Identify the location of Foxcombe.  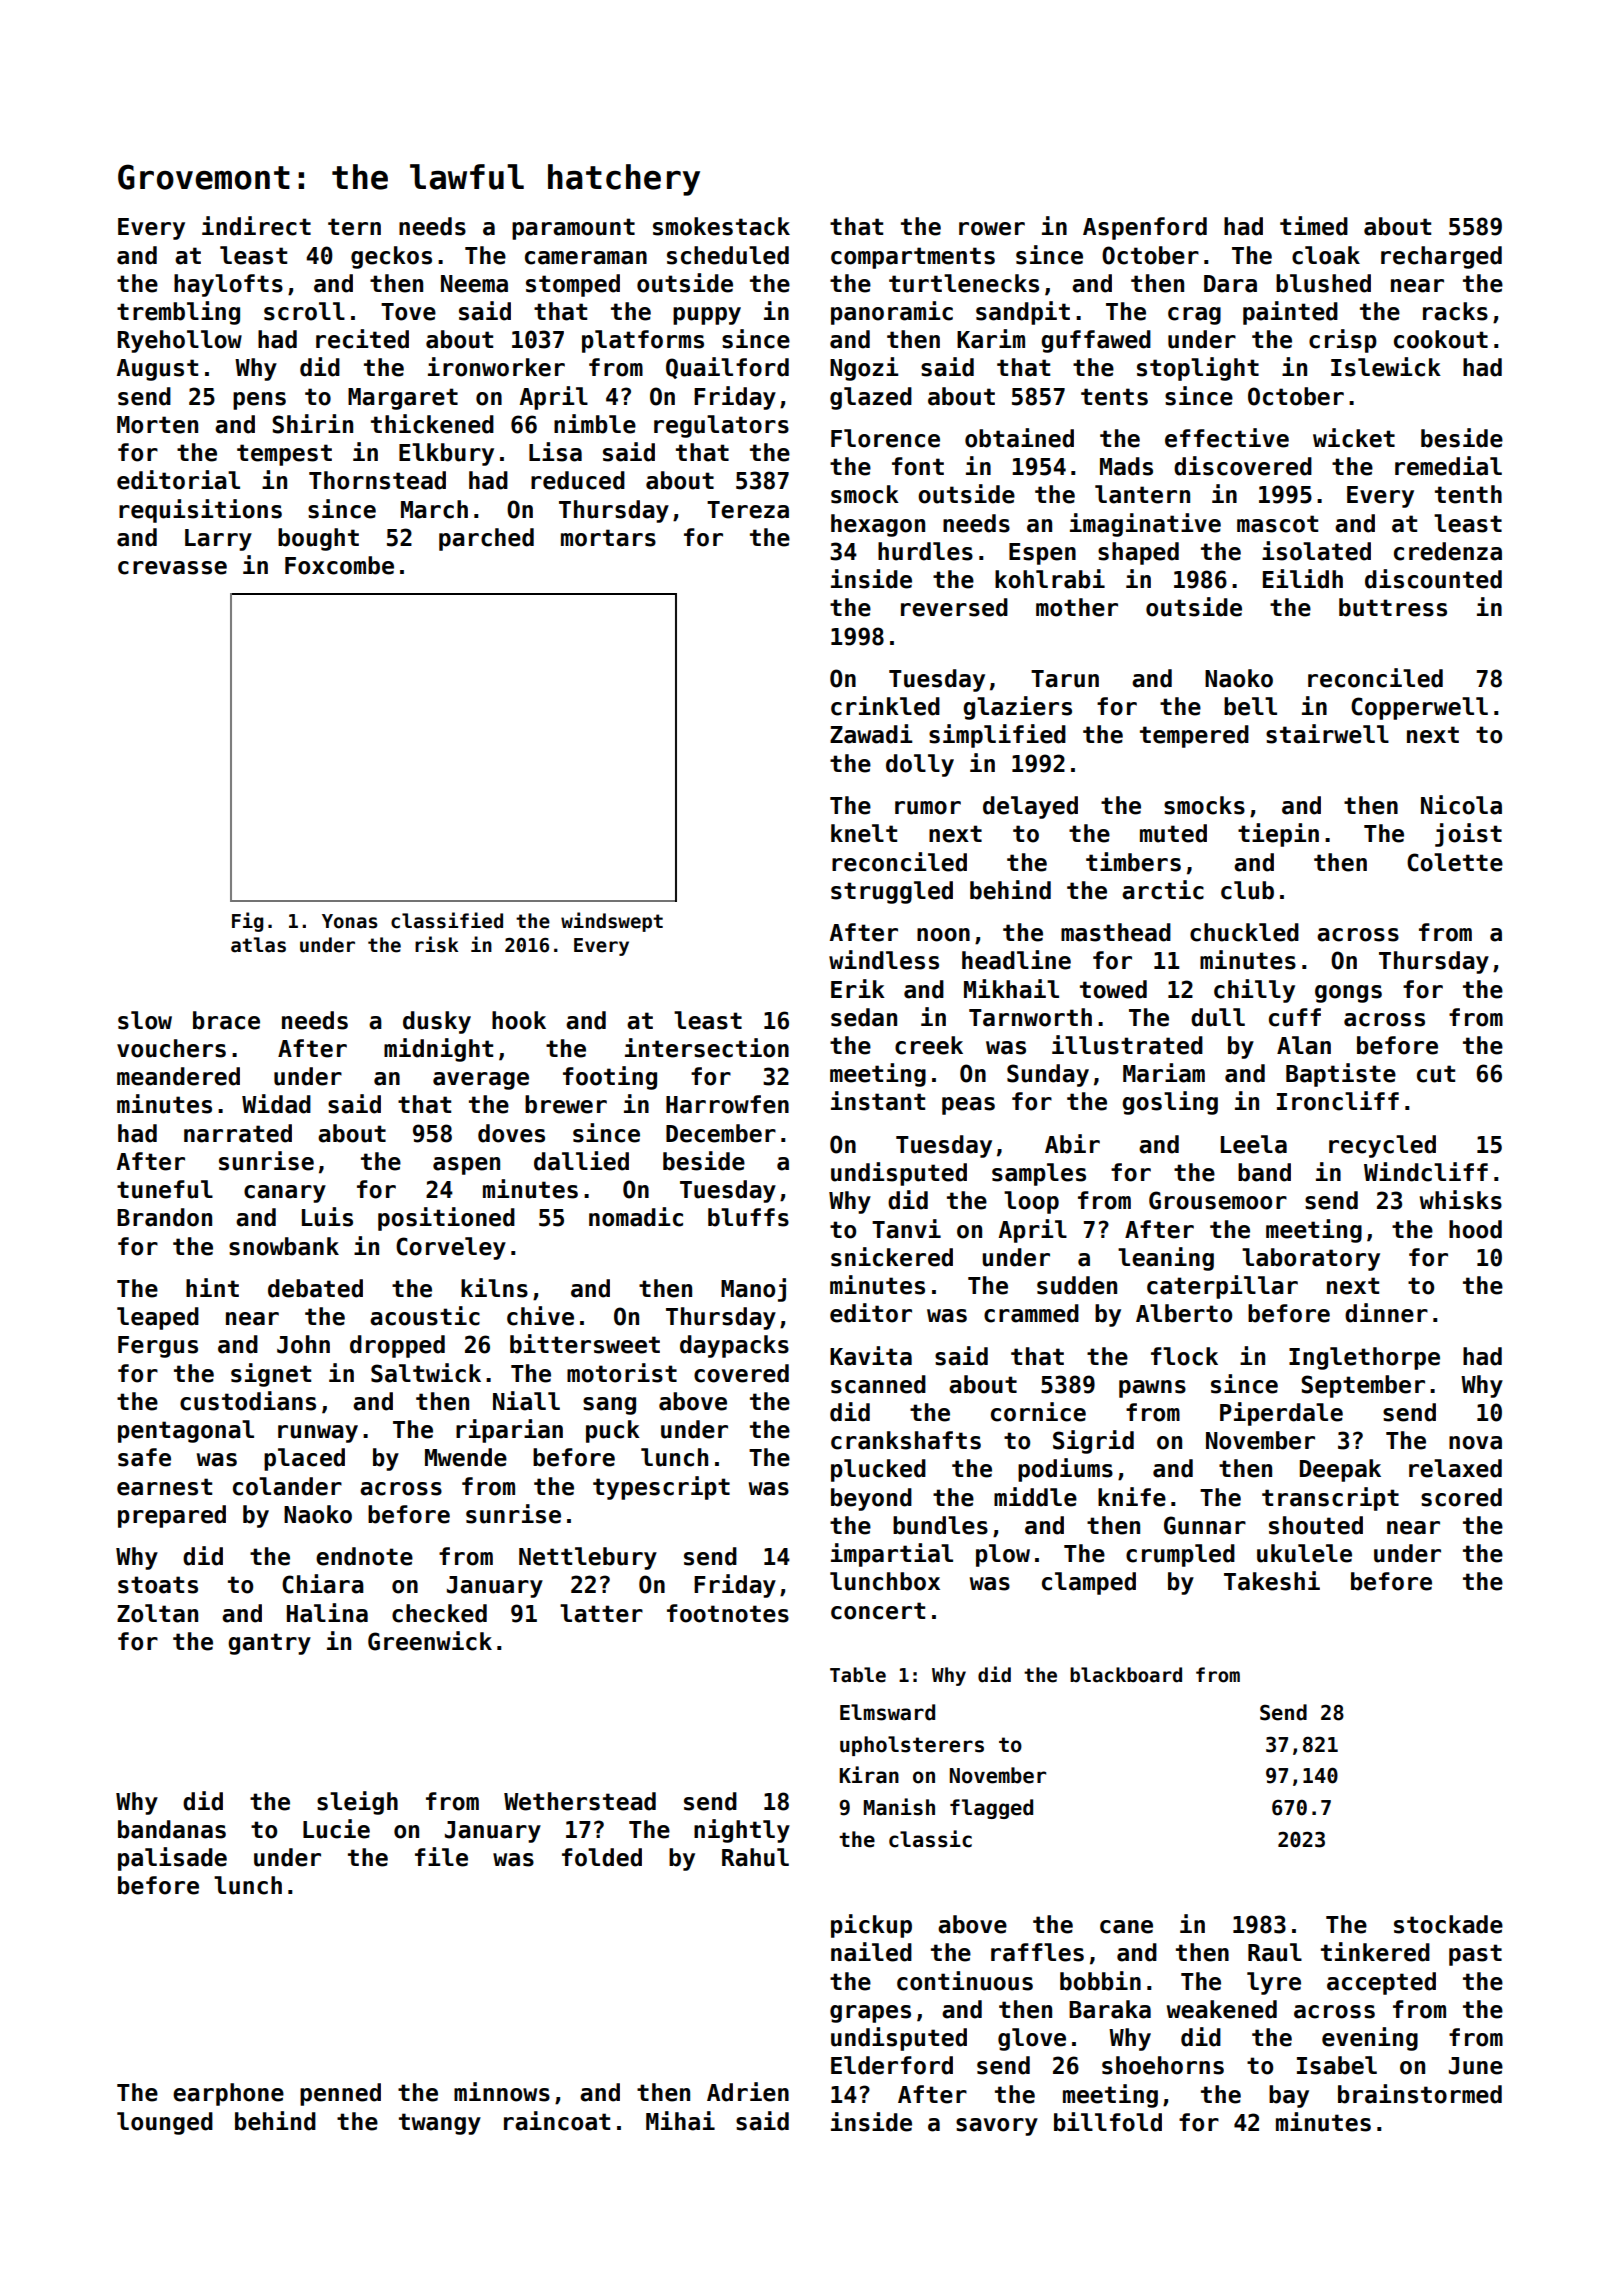
(339, 565).
